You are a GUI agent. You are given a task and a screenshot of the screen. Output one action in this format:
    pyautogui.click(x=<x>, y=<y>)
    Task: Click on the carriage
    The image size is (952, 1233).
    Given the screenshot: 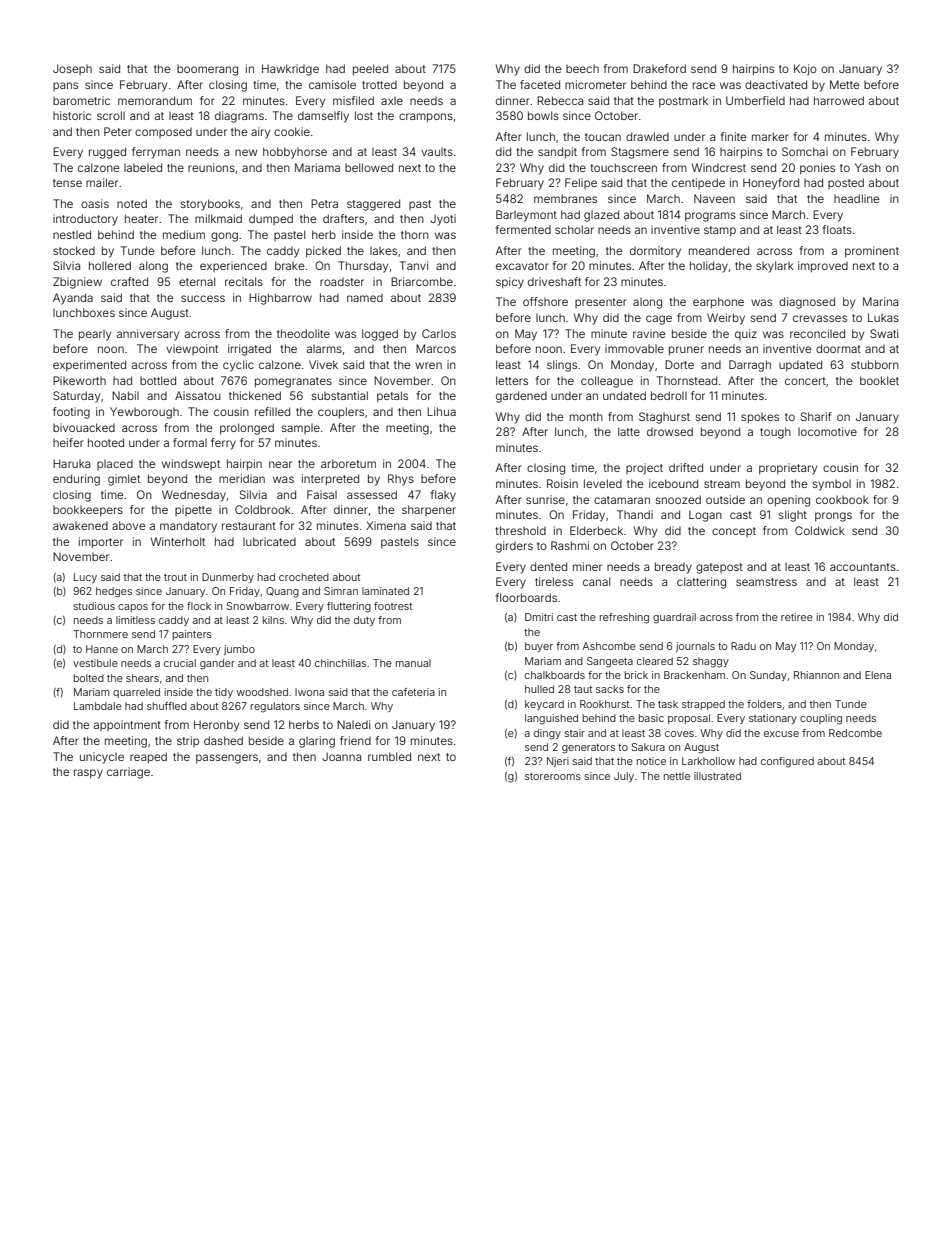 What is the action you would take?
    pyautogui.click(x=128, y=773)
